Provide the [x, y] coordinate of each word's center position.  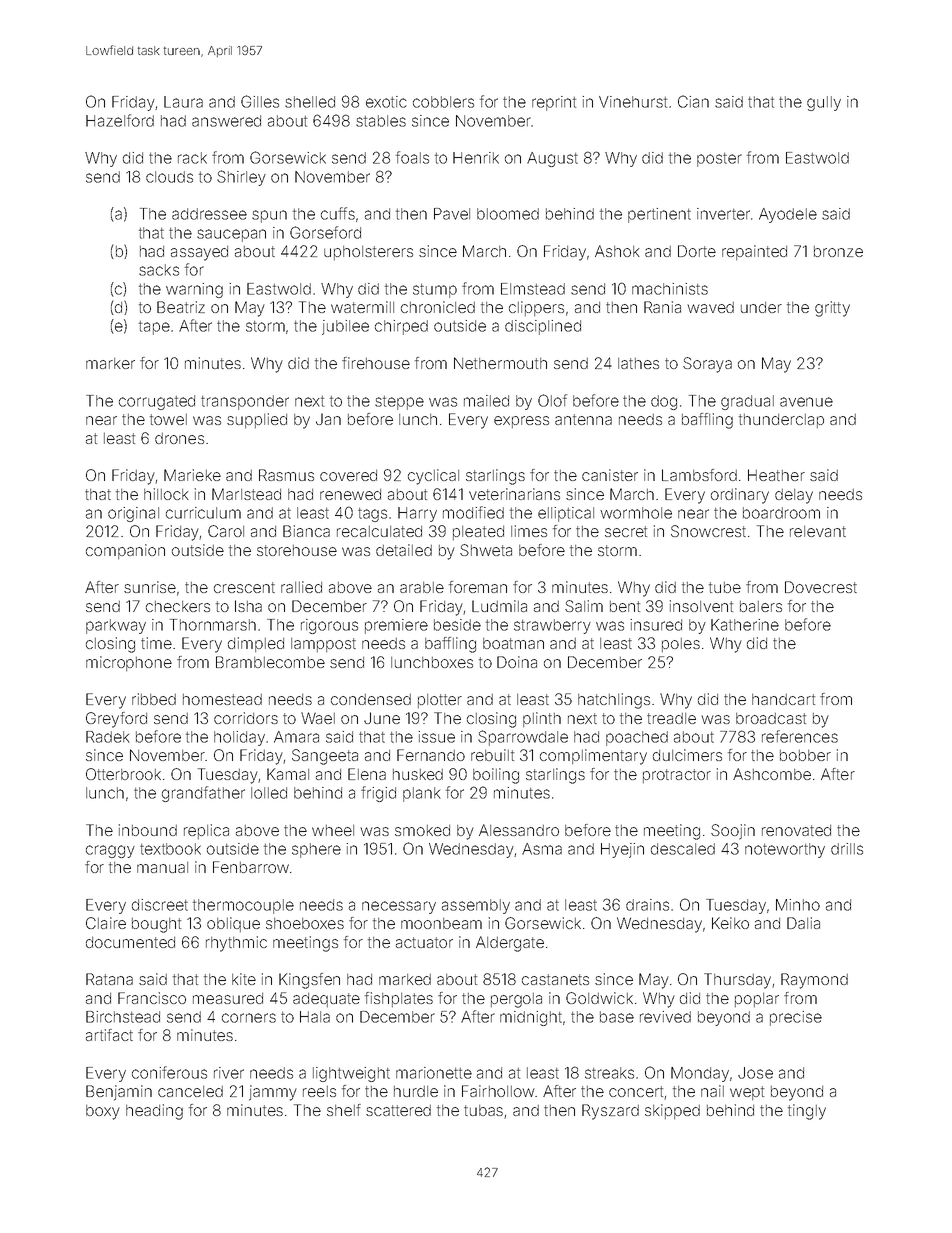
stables [381, 121]
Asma [542, 849]
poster [719, 160]
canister [610, 475]
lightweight [351, 1074]
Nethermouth [500, 363]
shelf [344, 1110]
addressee [209, 214]
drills [847, 849]
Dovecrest [821, 587]
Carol [226, 531]
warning [194, 290]
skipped [672, 1111]
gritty [832, 309]
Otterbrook [123, 774]
